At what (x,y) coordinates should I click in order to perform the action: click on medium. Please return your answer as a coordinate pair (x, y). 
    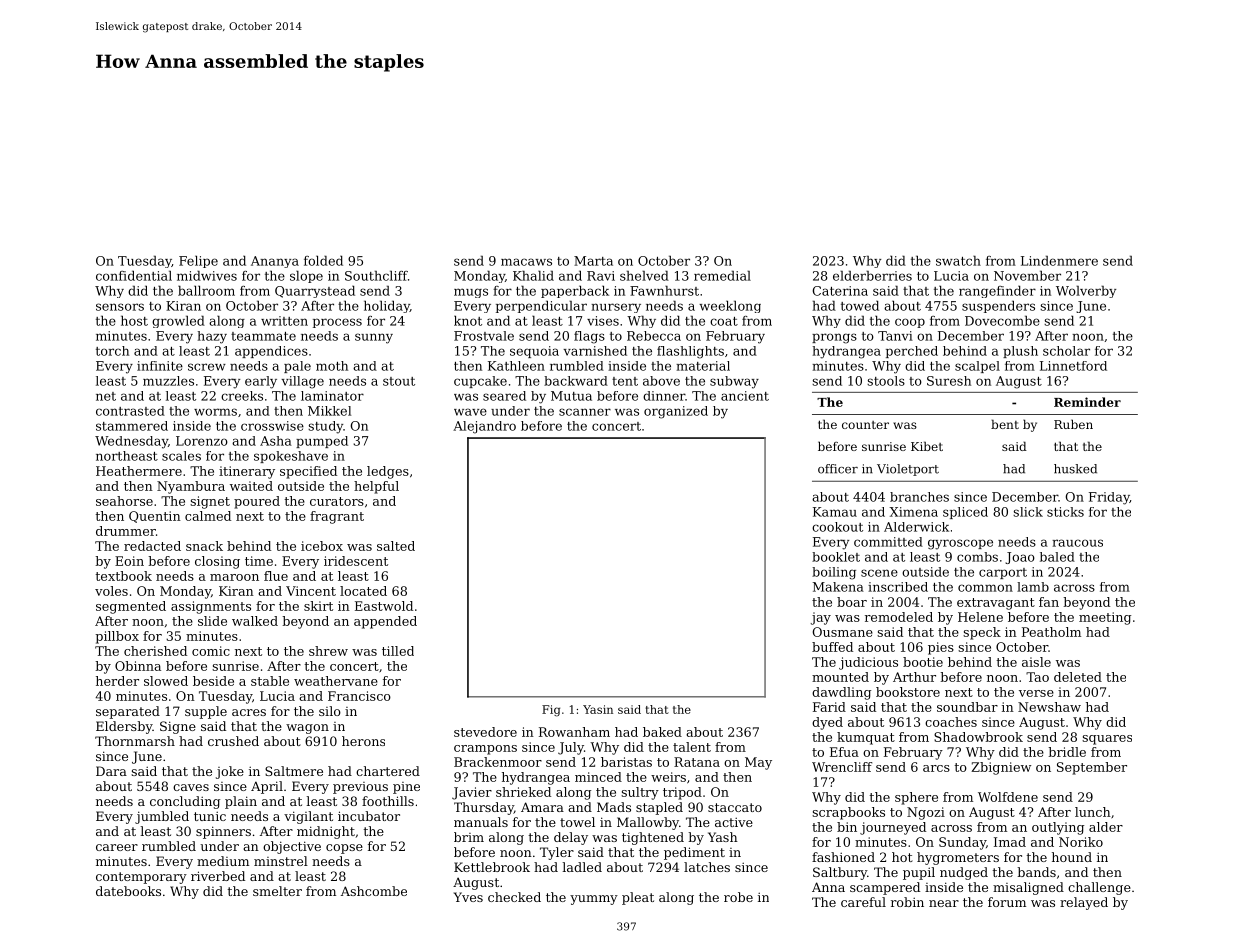
    Looking at the image, I should click on (223, 861).
